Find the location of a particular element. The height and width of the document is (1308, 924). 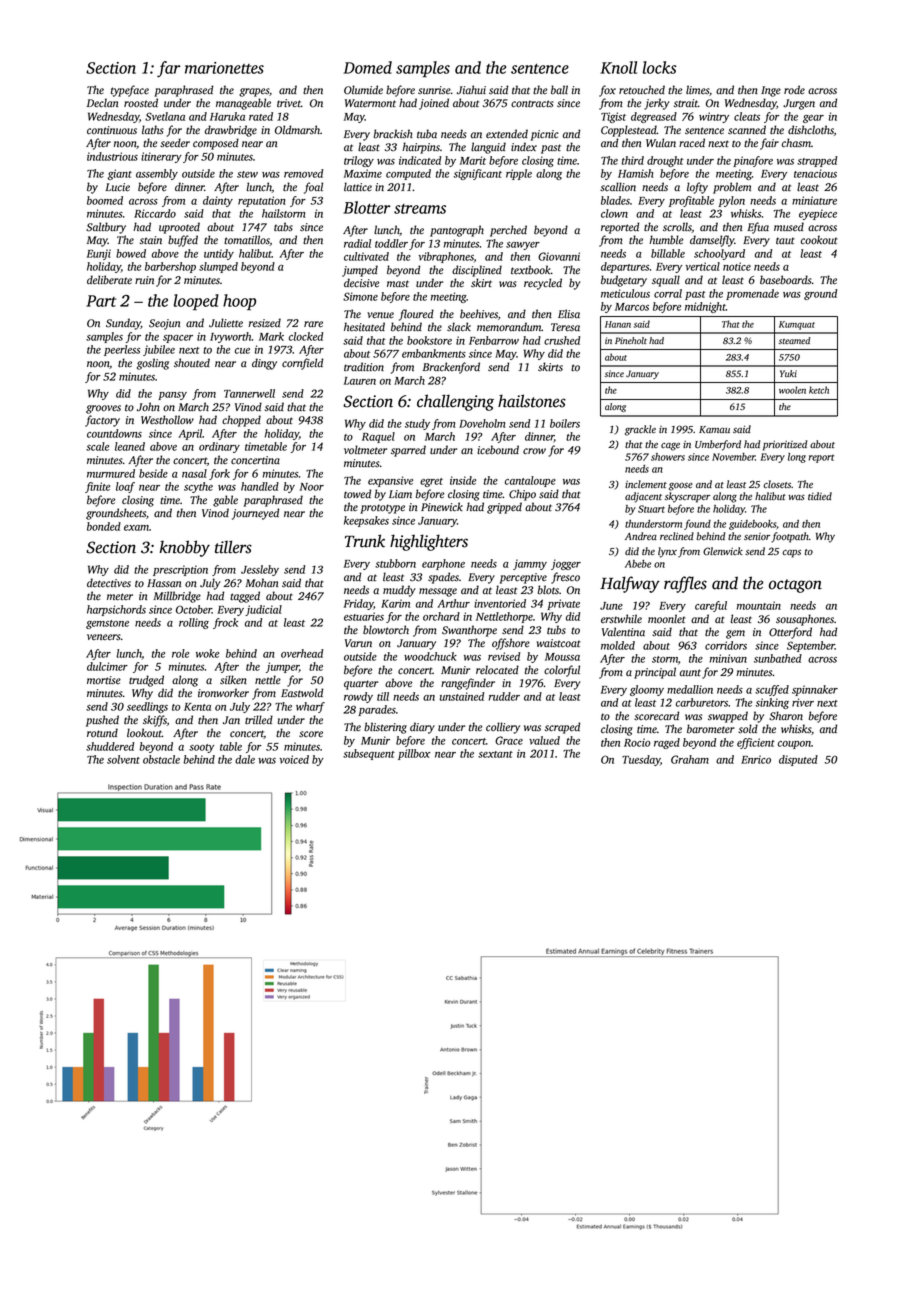

tradition is located at coordinates (364, 367).
